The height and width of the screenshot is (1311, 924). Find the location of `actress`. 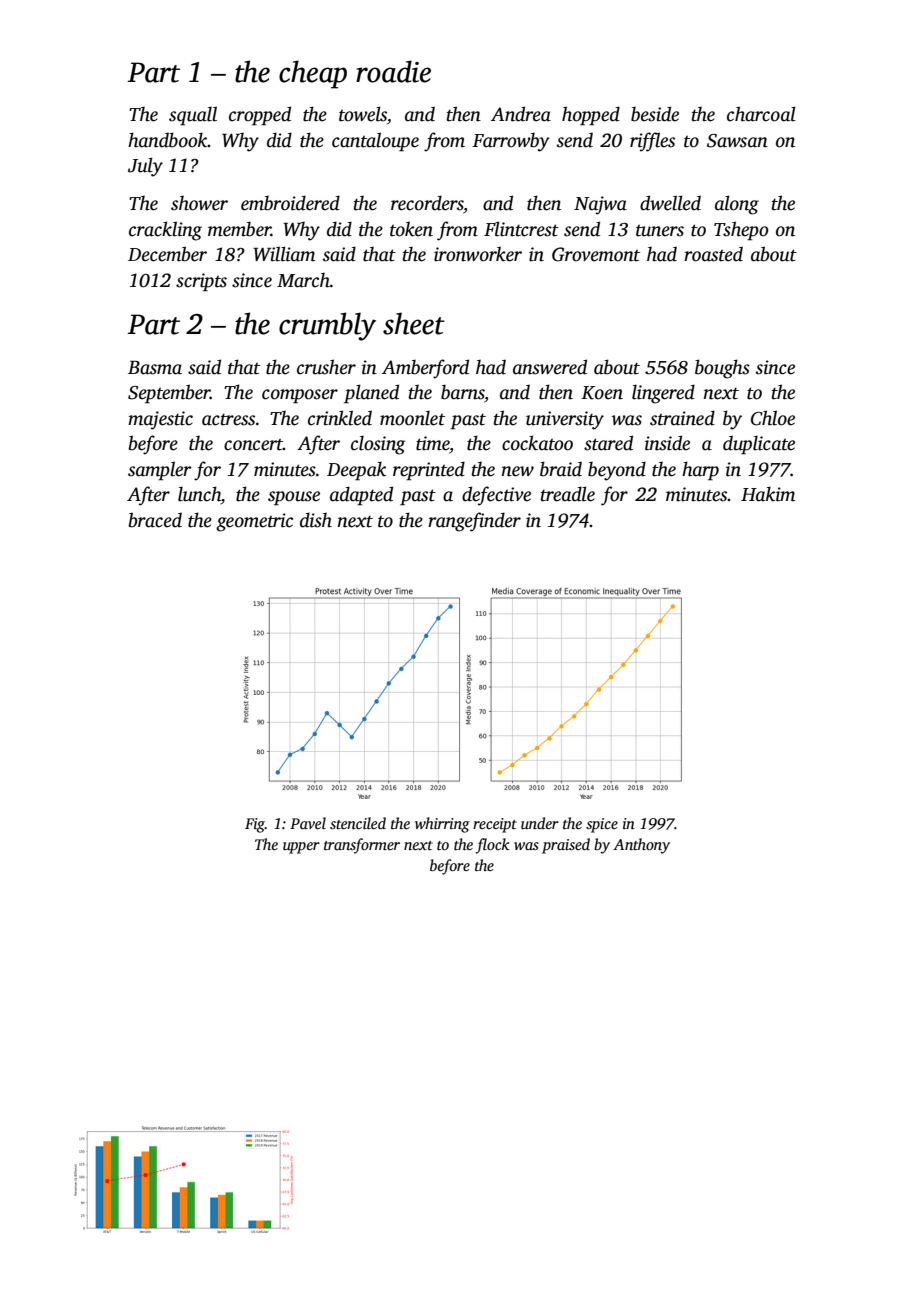

actress is located at coordinates (228, 420).
